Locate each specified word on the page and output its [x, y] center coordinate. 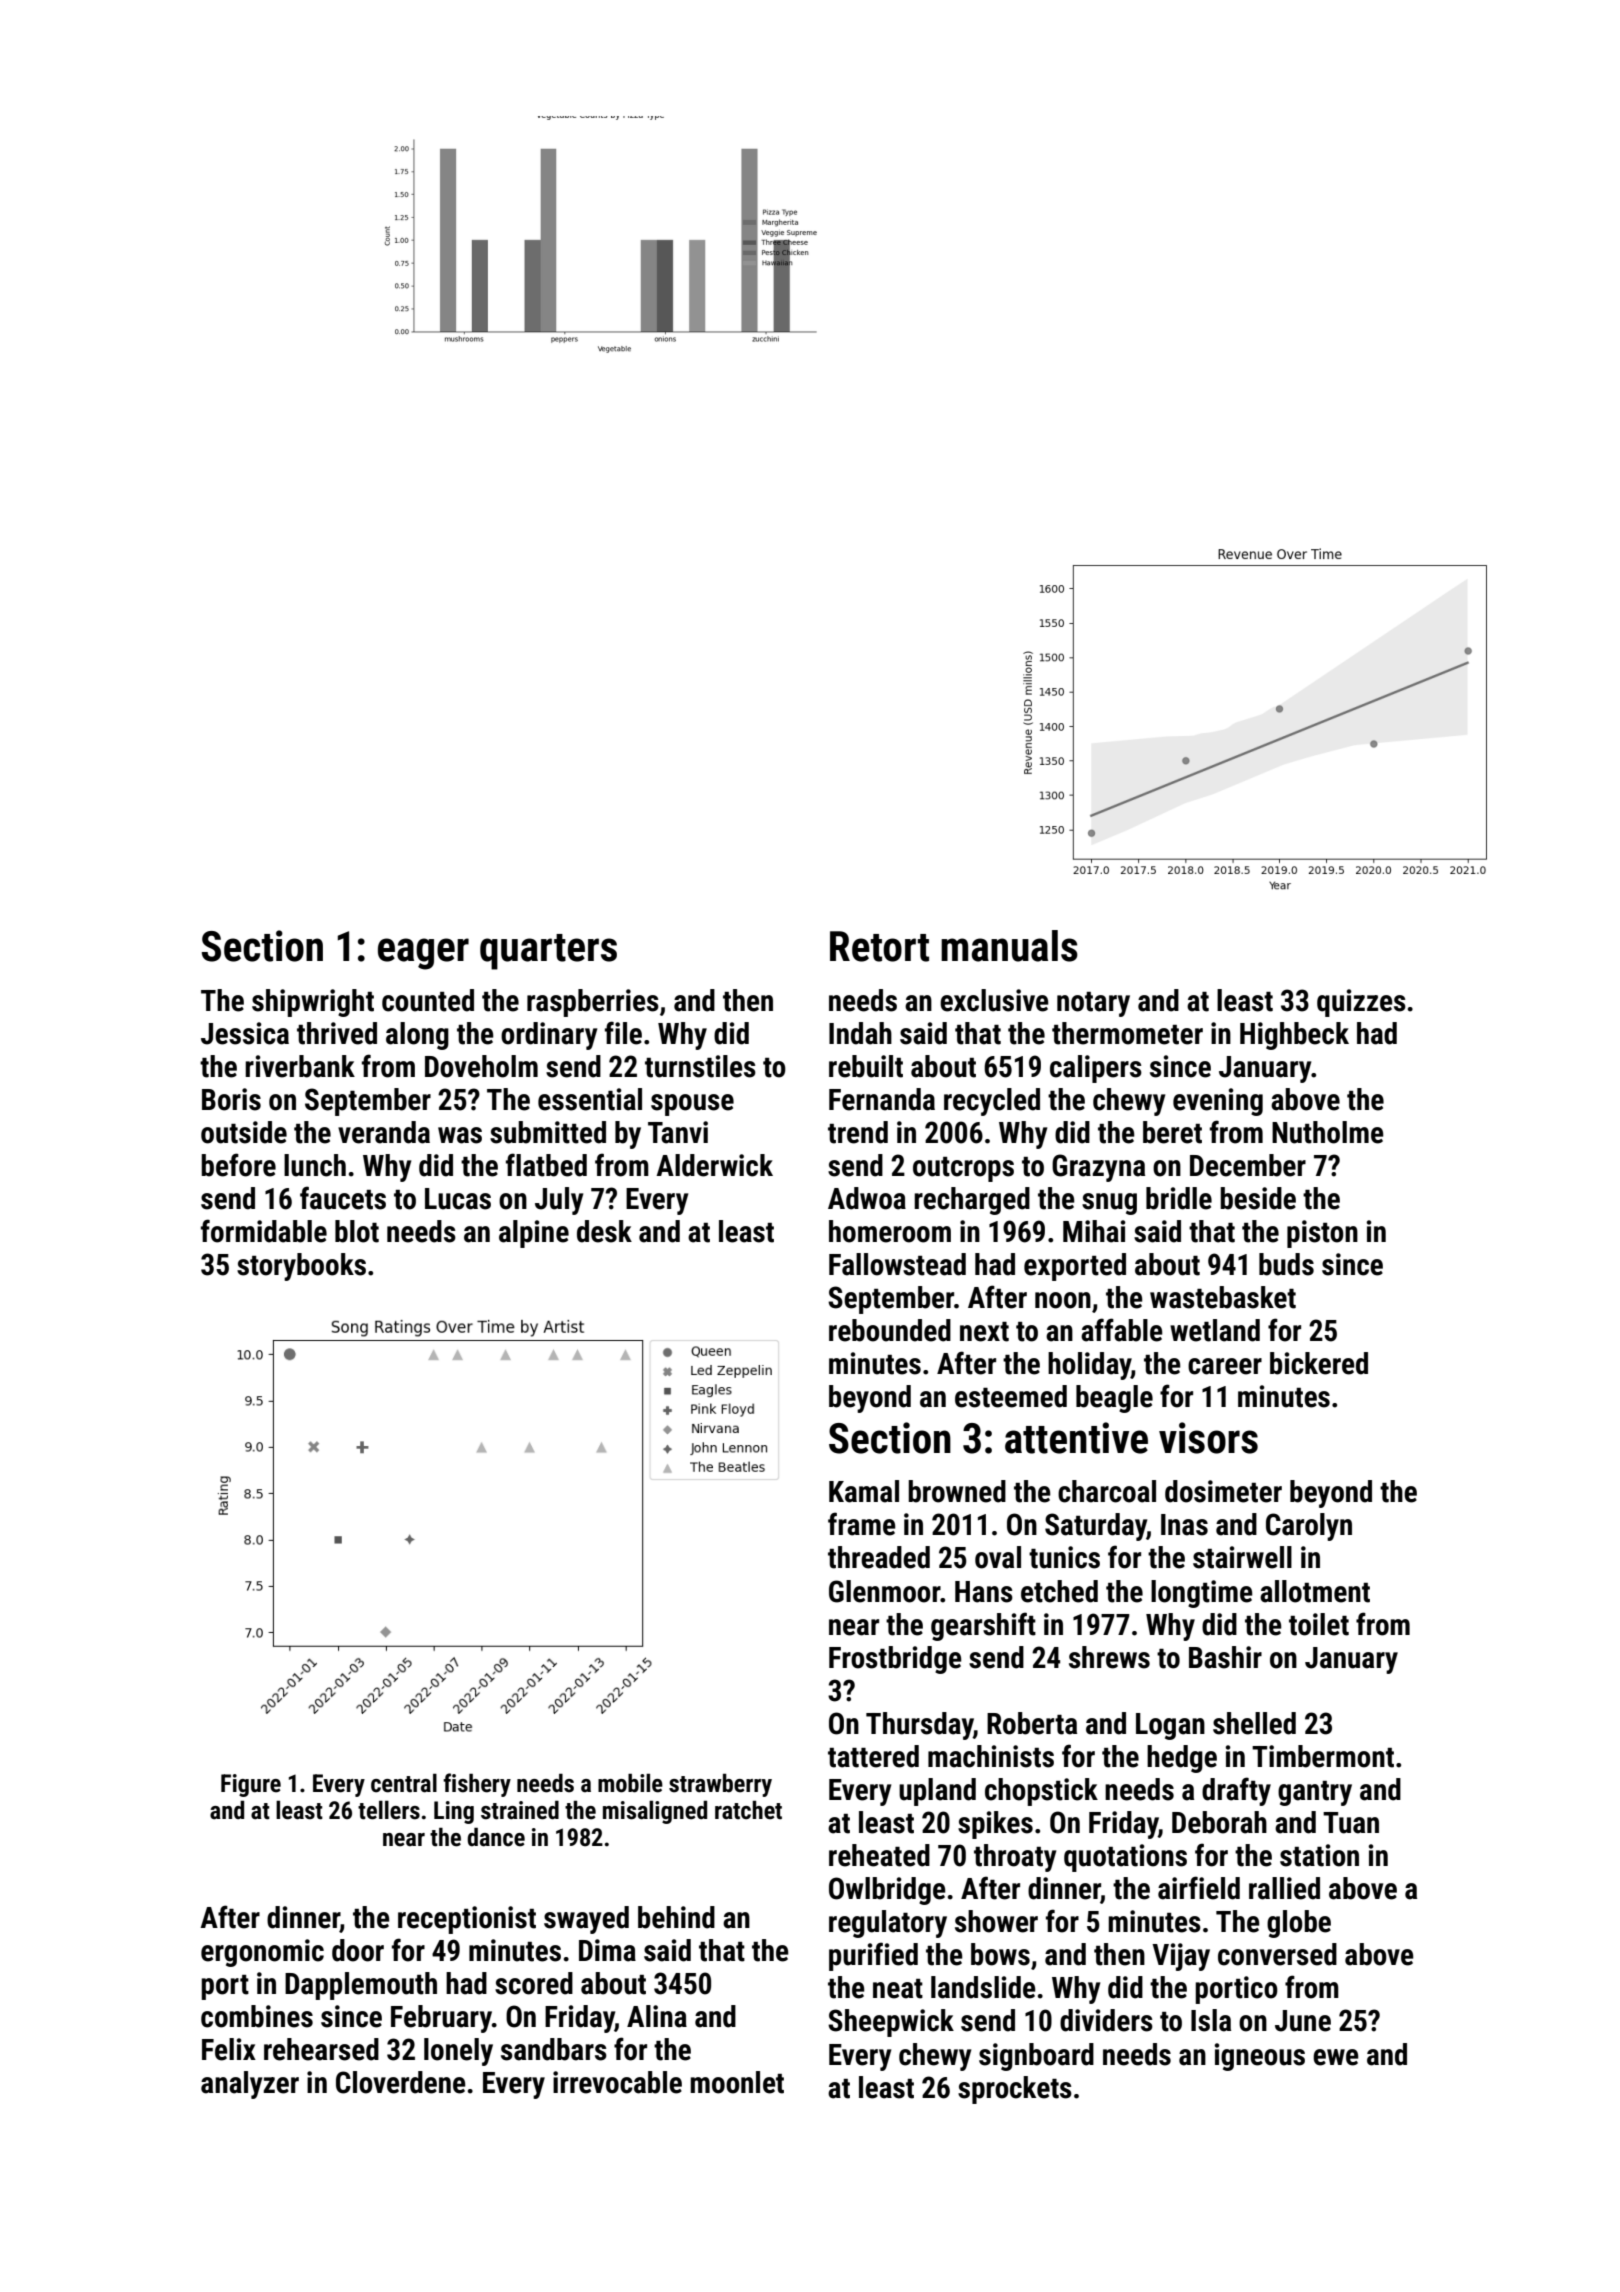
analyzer [250, 2085]
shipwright [313, 1003]
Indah [860, 1033]
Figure [251, 1785]
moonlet [737, 2082]
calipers [1096, 1069]
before [238, 1165]
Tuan [1351, 1823]
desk [604, 1231]
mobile [630, 1783]
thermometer [1127, 1033]
